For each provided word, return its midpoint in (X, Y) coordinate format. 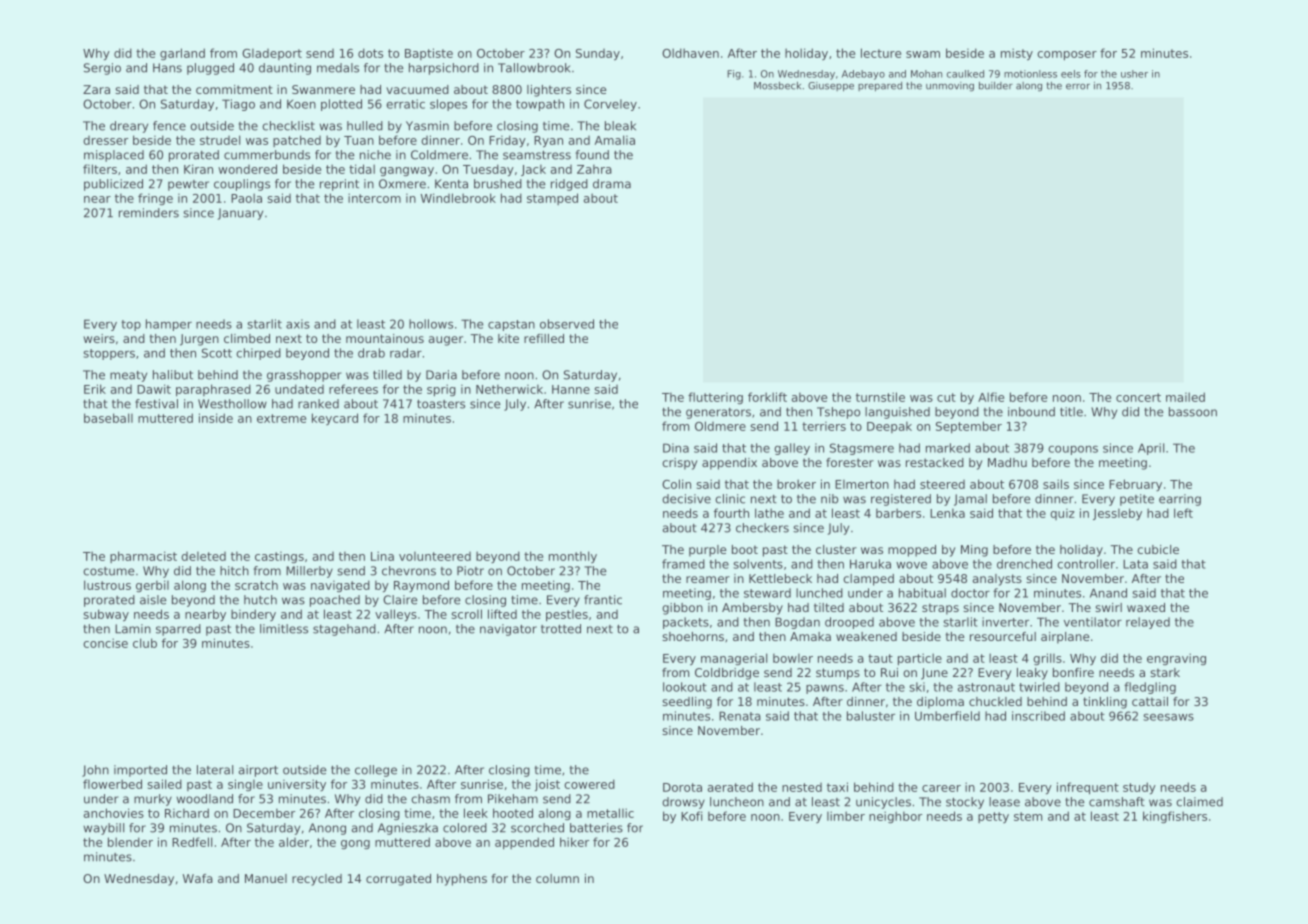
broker (796, 484)
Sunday (598, 55)
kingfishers (1175, 817)
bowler (793, 658)
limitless (284, 629)
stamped (552, 199)
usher (1134, 74)
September (969, 427)
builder (996, 86)
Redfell (192, 842)
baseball (108, 418)
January (240, 214)
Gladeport (272, 54)
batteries (596, 828)
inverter (1005, 622)
